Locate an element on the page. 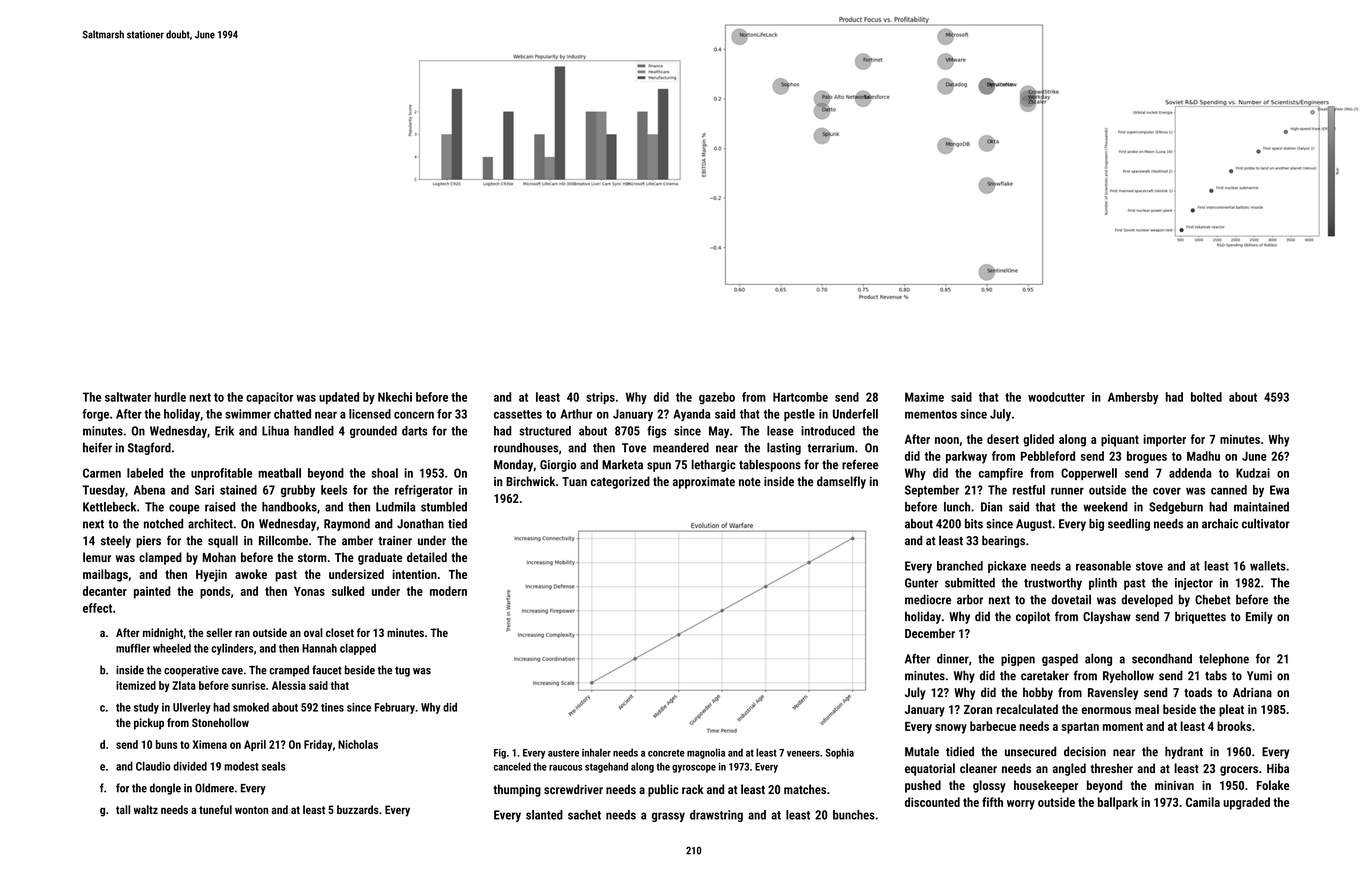 The width and height of the document is (1372, 887). branched is located at coordinates (960, 566).
